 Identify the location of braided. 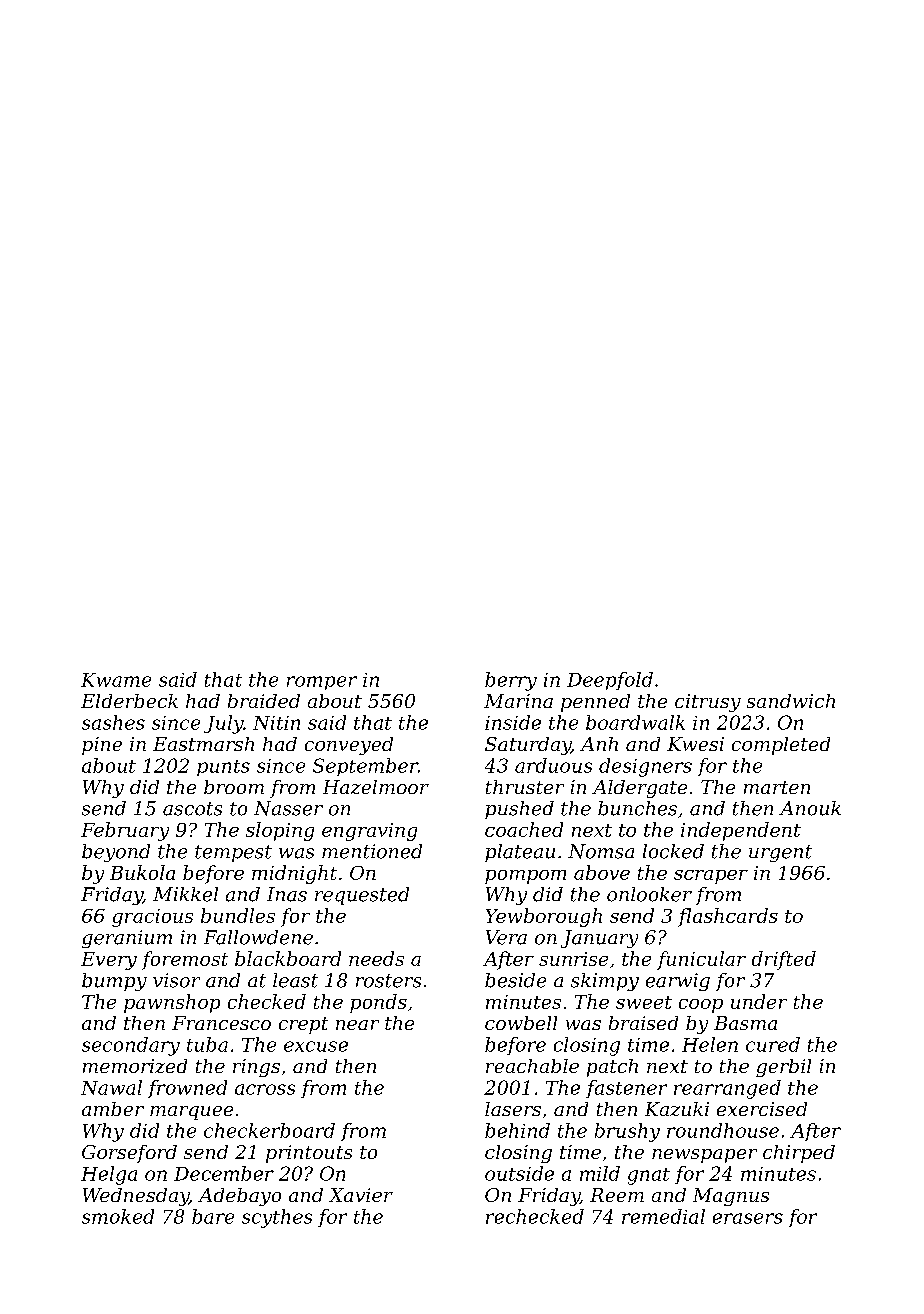
(264, 701).
